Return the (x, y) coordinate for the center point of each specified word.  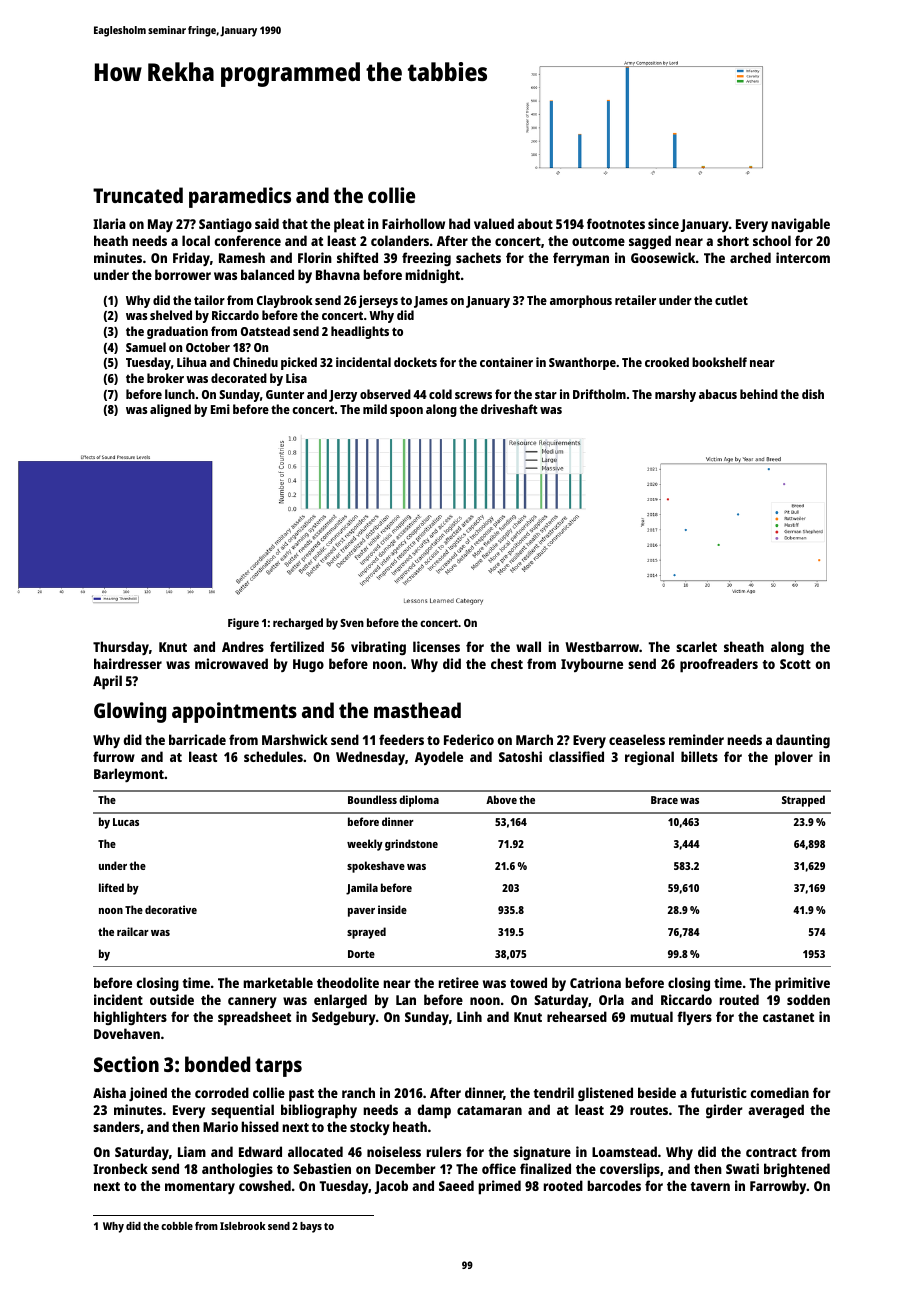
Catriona (595, 982)
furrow (114, 756)
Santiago (225, 225)
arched (750, 257)
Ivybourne (592, 665)
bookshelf (719, 362)
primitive (802, 984)
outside (172, 999)
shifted (357, 257)
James (431, 302)
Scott (795, 664)
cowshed (265, 1185)
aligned (170, 410)
